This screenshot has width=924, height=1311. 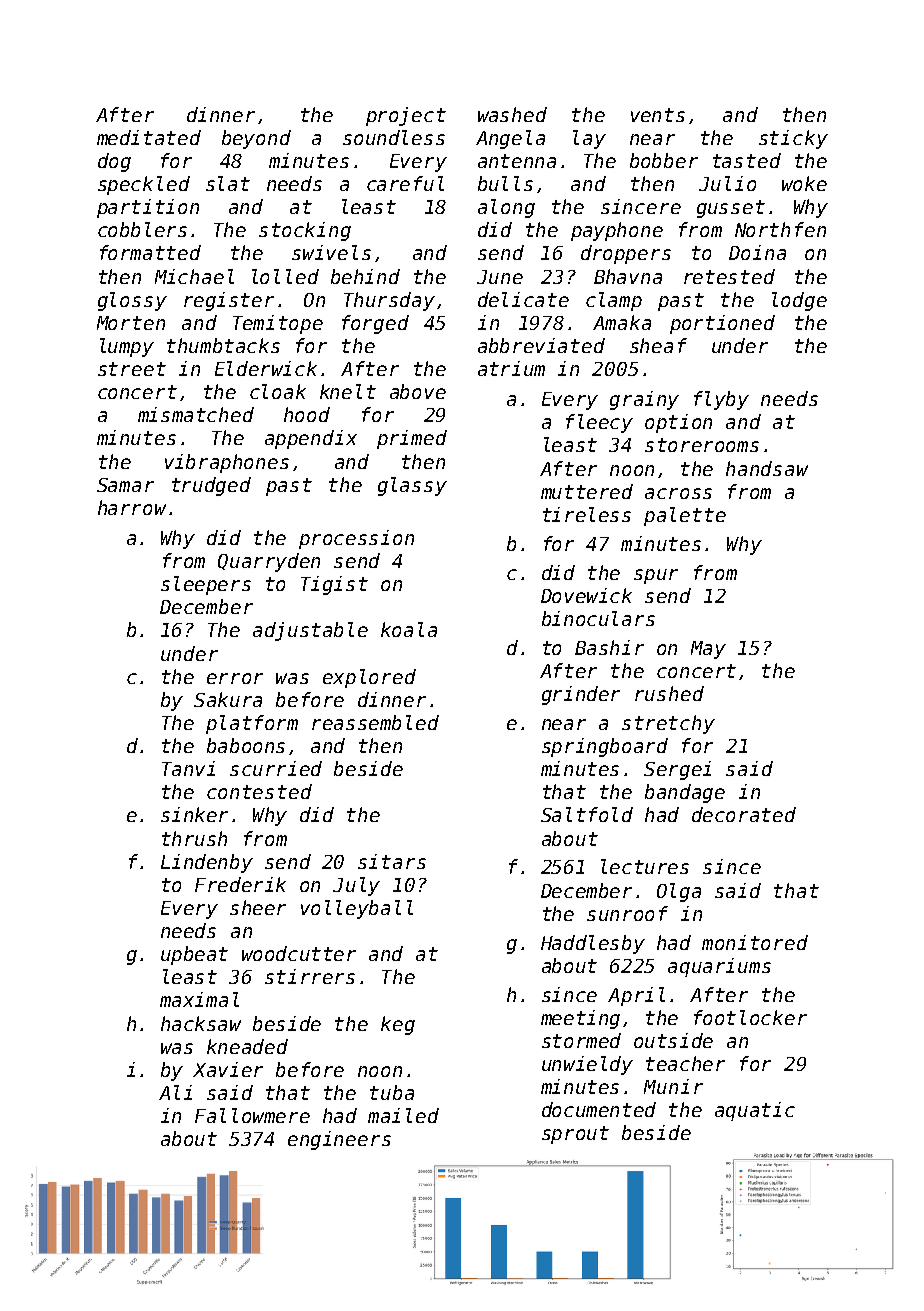 I want to click on trudged, so click(x=211, y=486).
